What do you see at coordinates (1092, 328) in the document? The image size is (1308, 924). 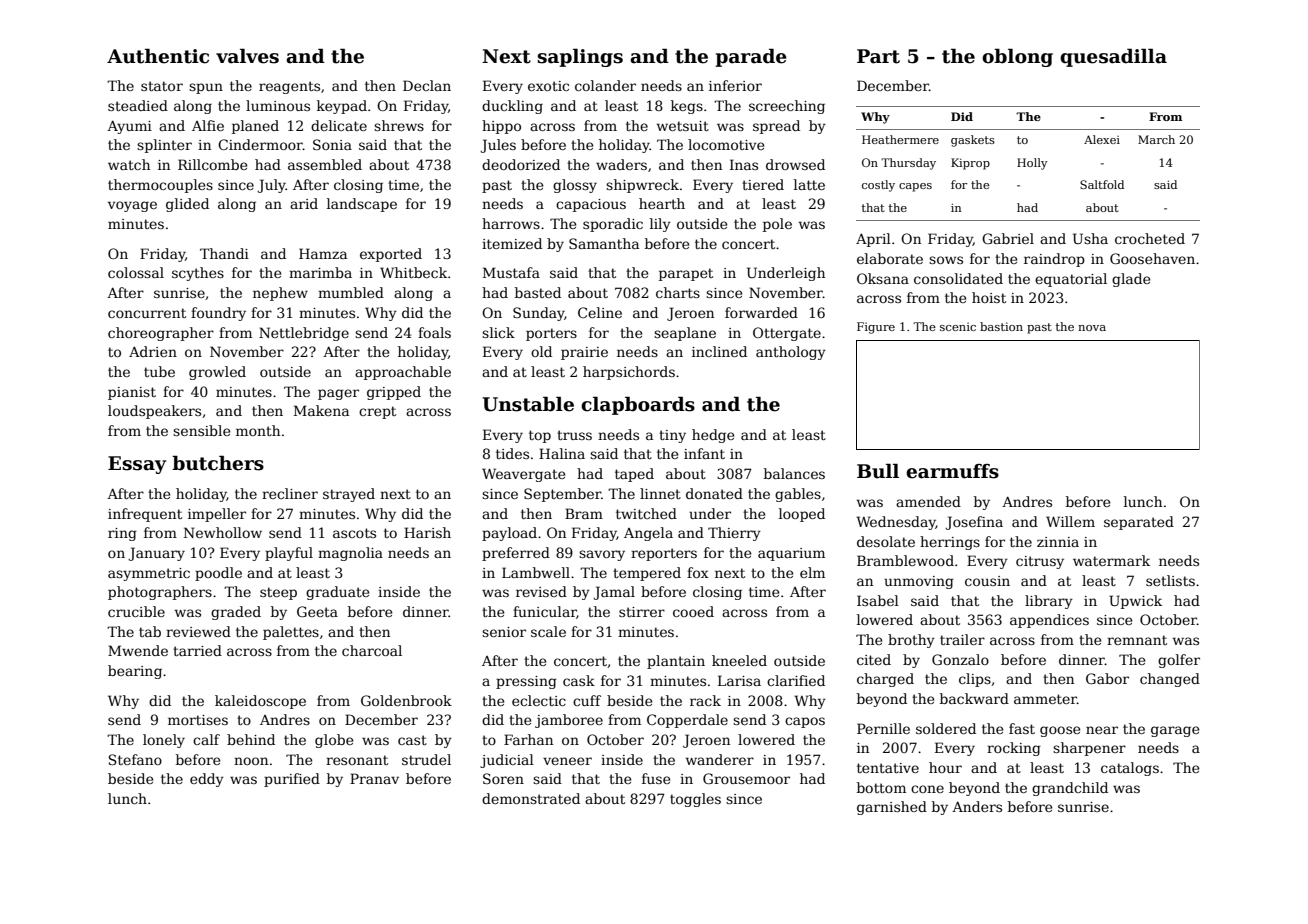 I see `nova` at bounding box center [1092, 328].
